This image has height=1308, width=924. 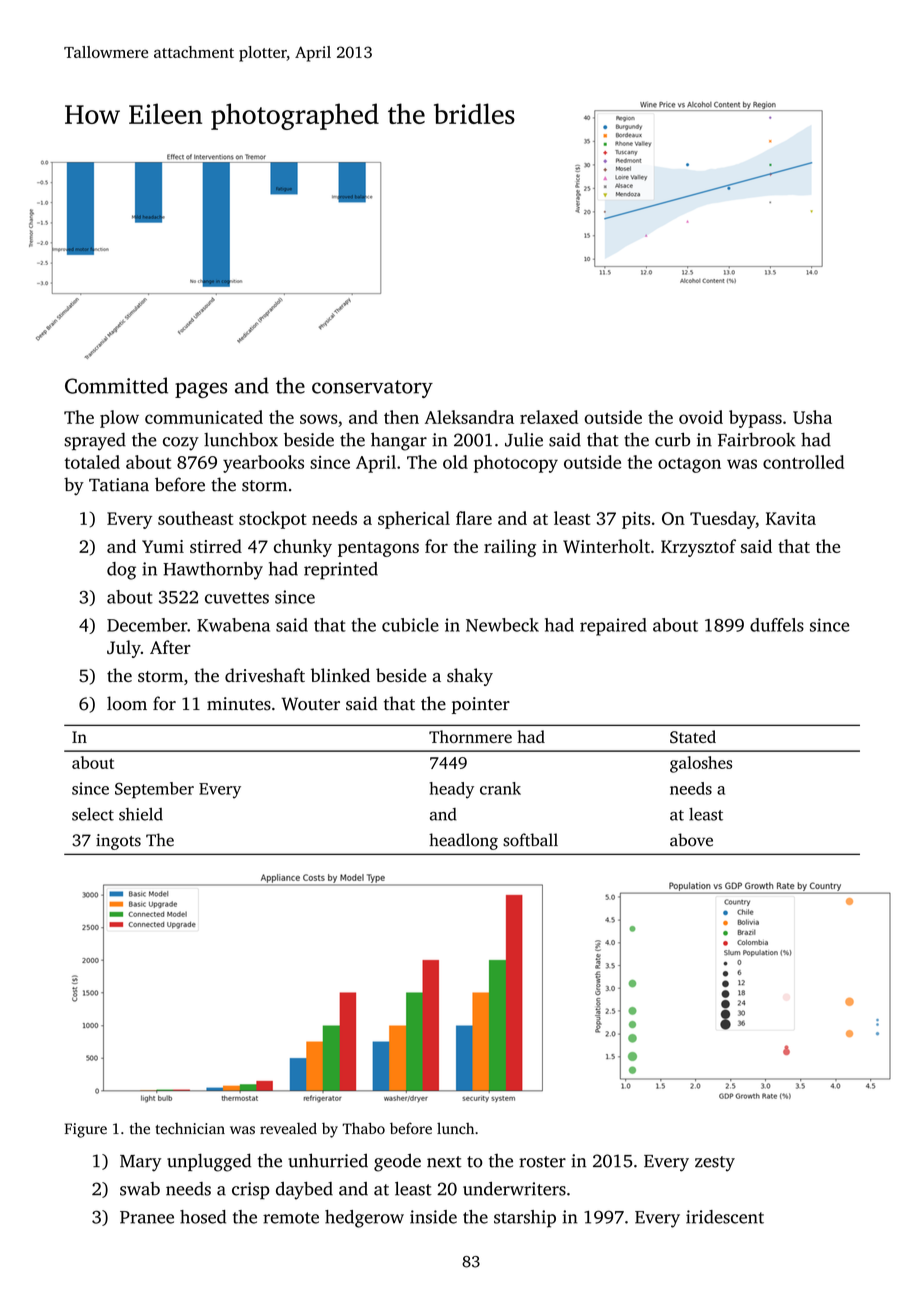 What do you see at coordinates (474, 518) in the image?
I see `flare` at bounding box center [474, 518].
